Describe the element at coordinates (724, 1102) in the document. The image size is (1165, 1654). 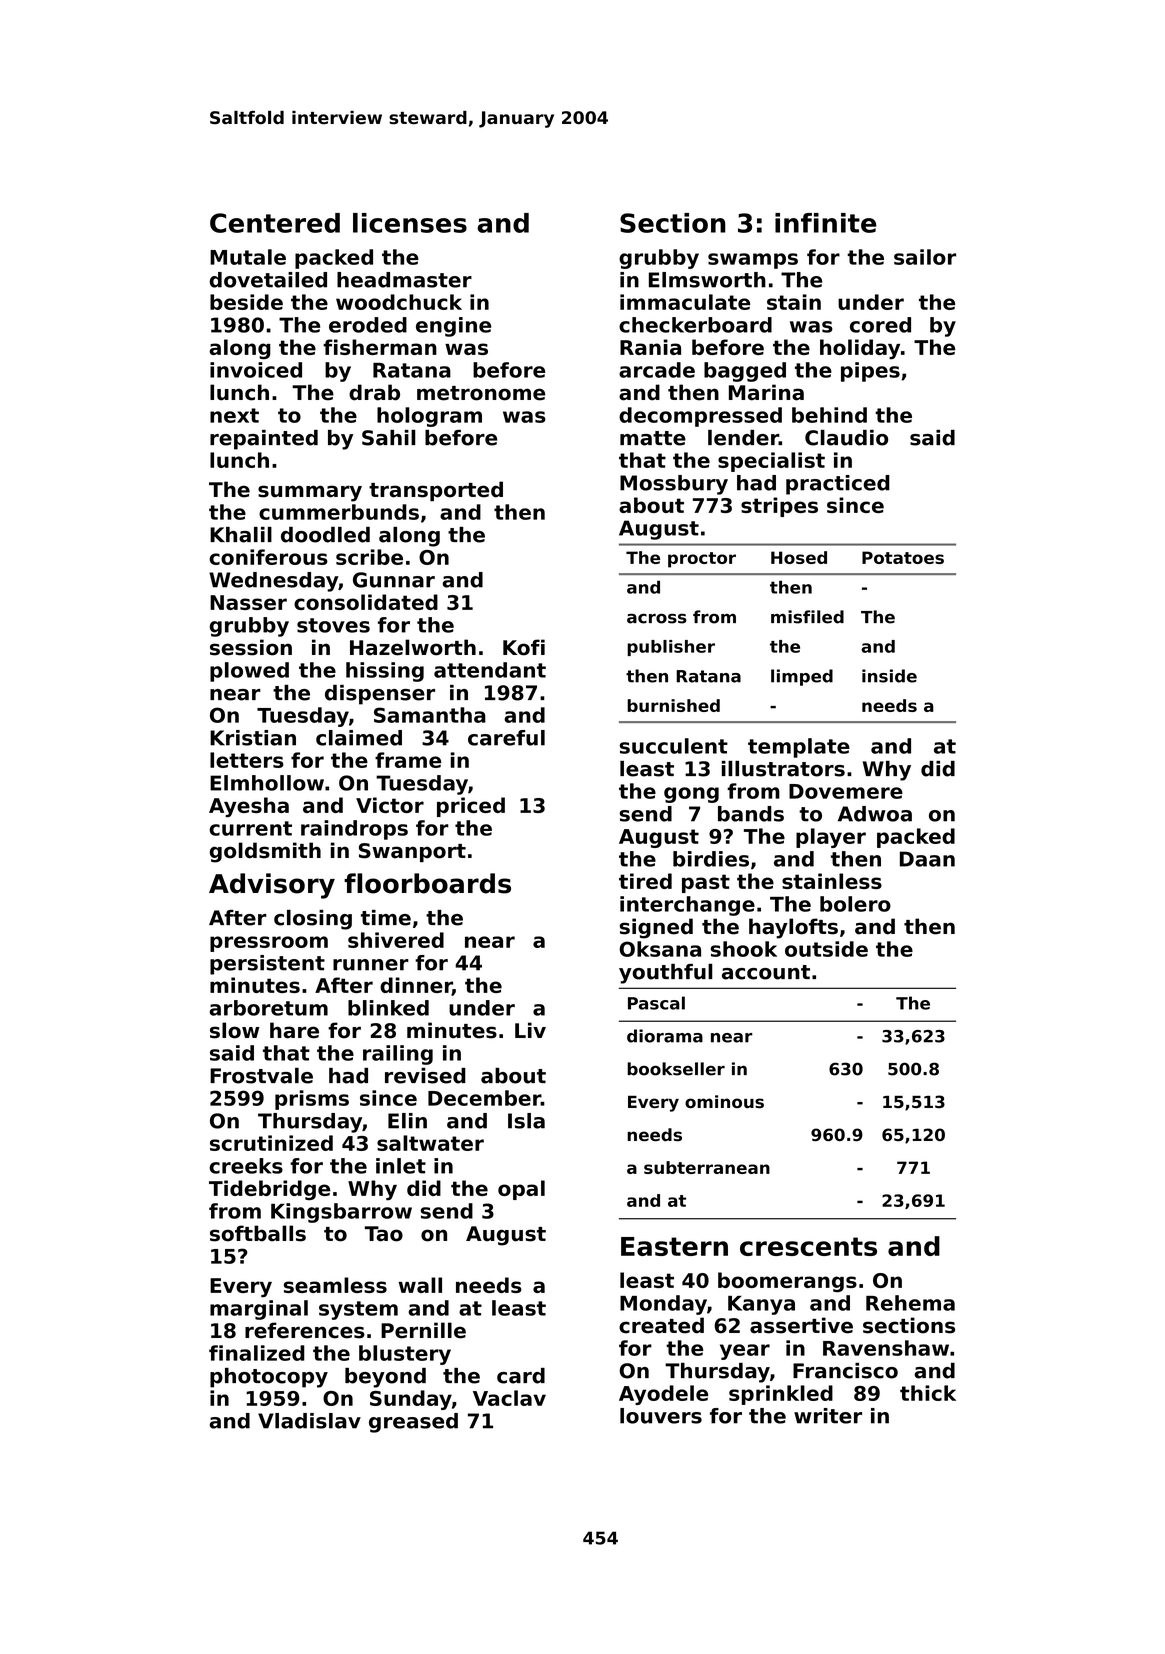
I see `ominous` at that location.
